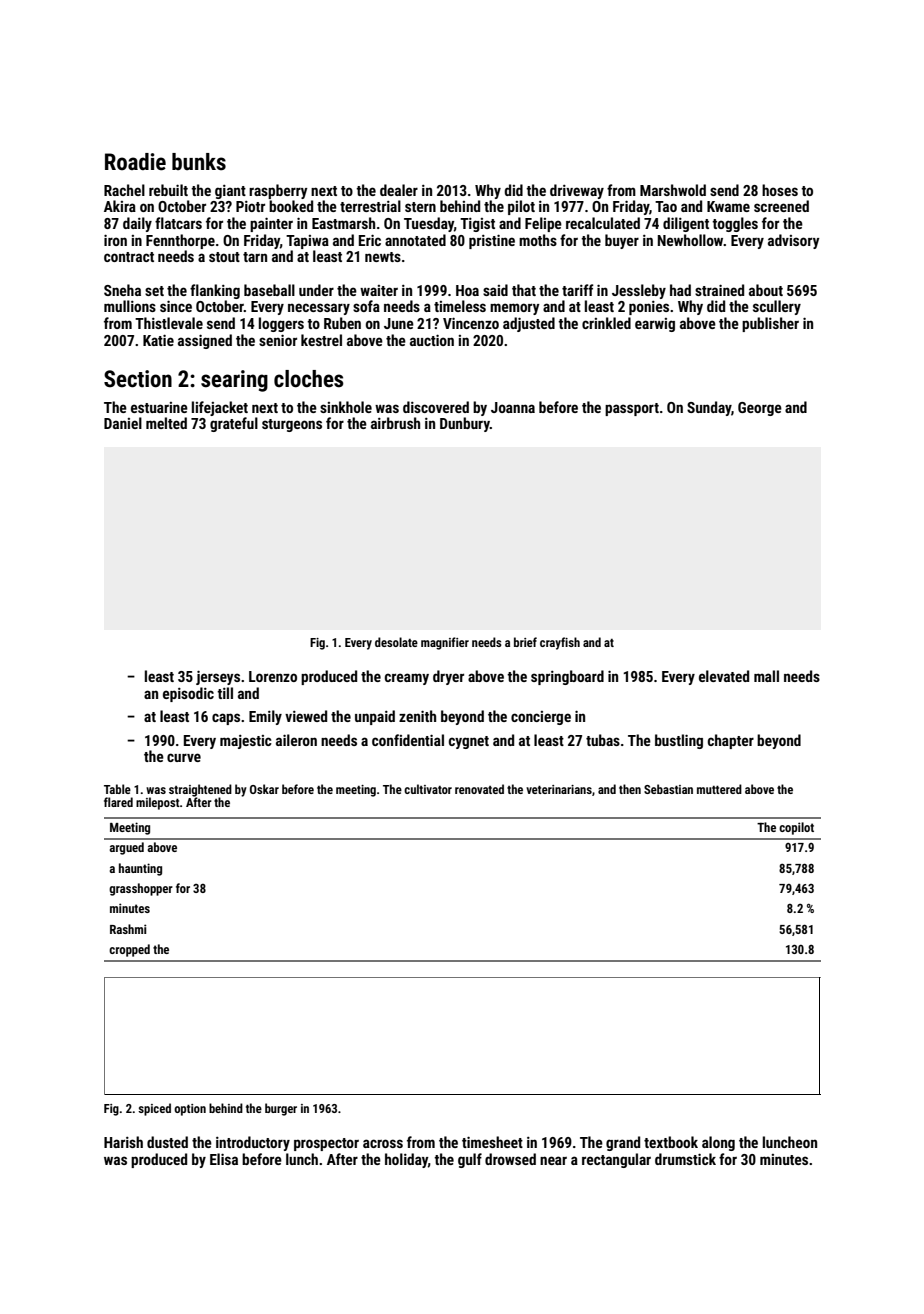 The width and height of the screenshot is (924, 1314). Describe the element at coordinates (281, 1109) in the screenshot. I see `burger` at that location.
